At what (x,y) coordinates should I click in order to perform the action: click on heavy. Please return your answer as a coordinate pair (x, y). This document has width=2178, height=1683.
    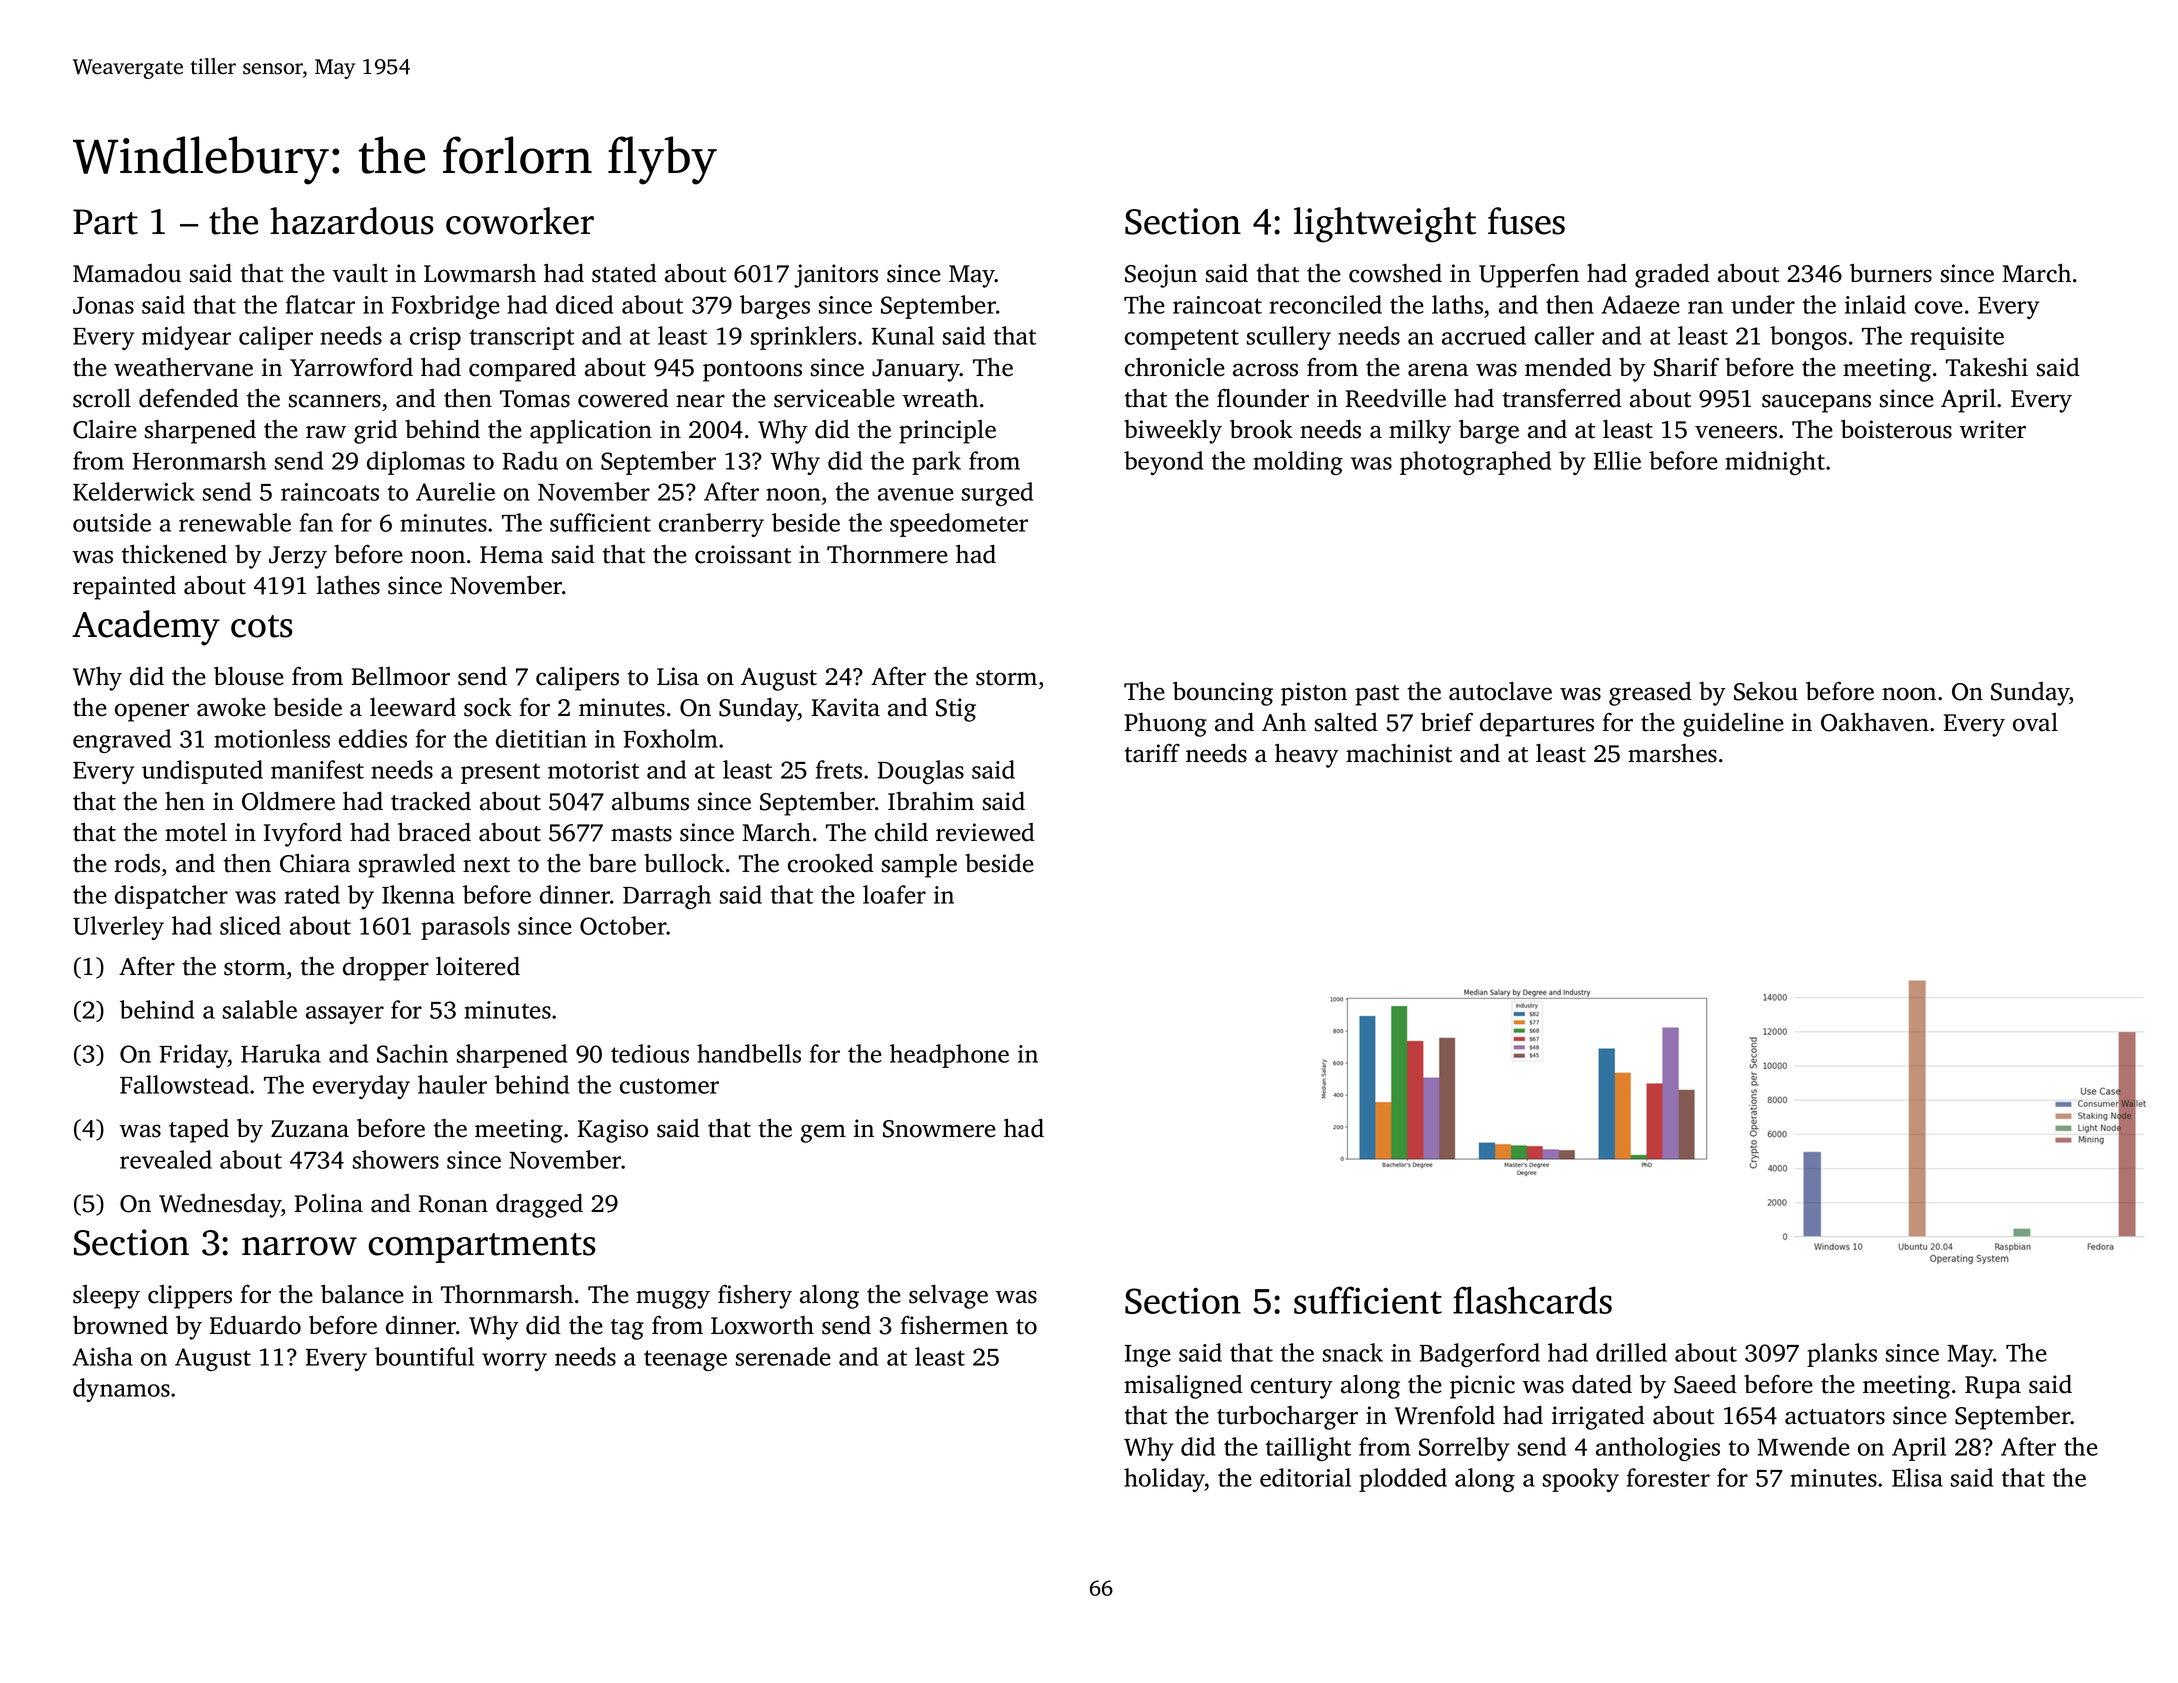
    Looking at the image, I should click on (1307, 755).
